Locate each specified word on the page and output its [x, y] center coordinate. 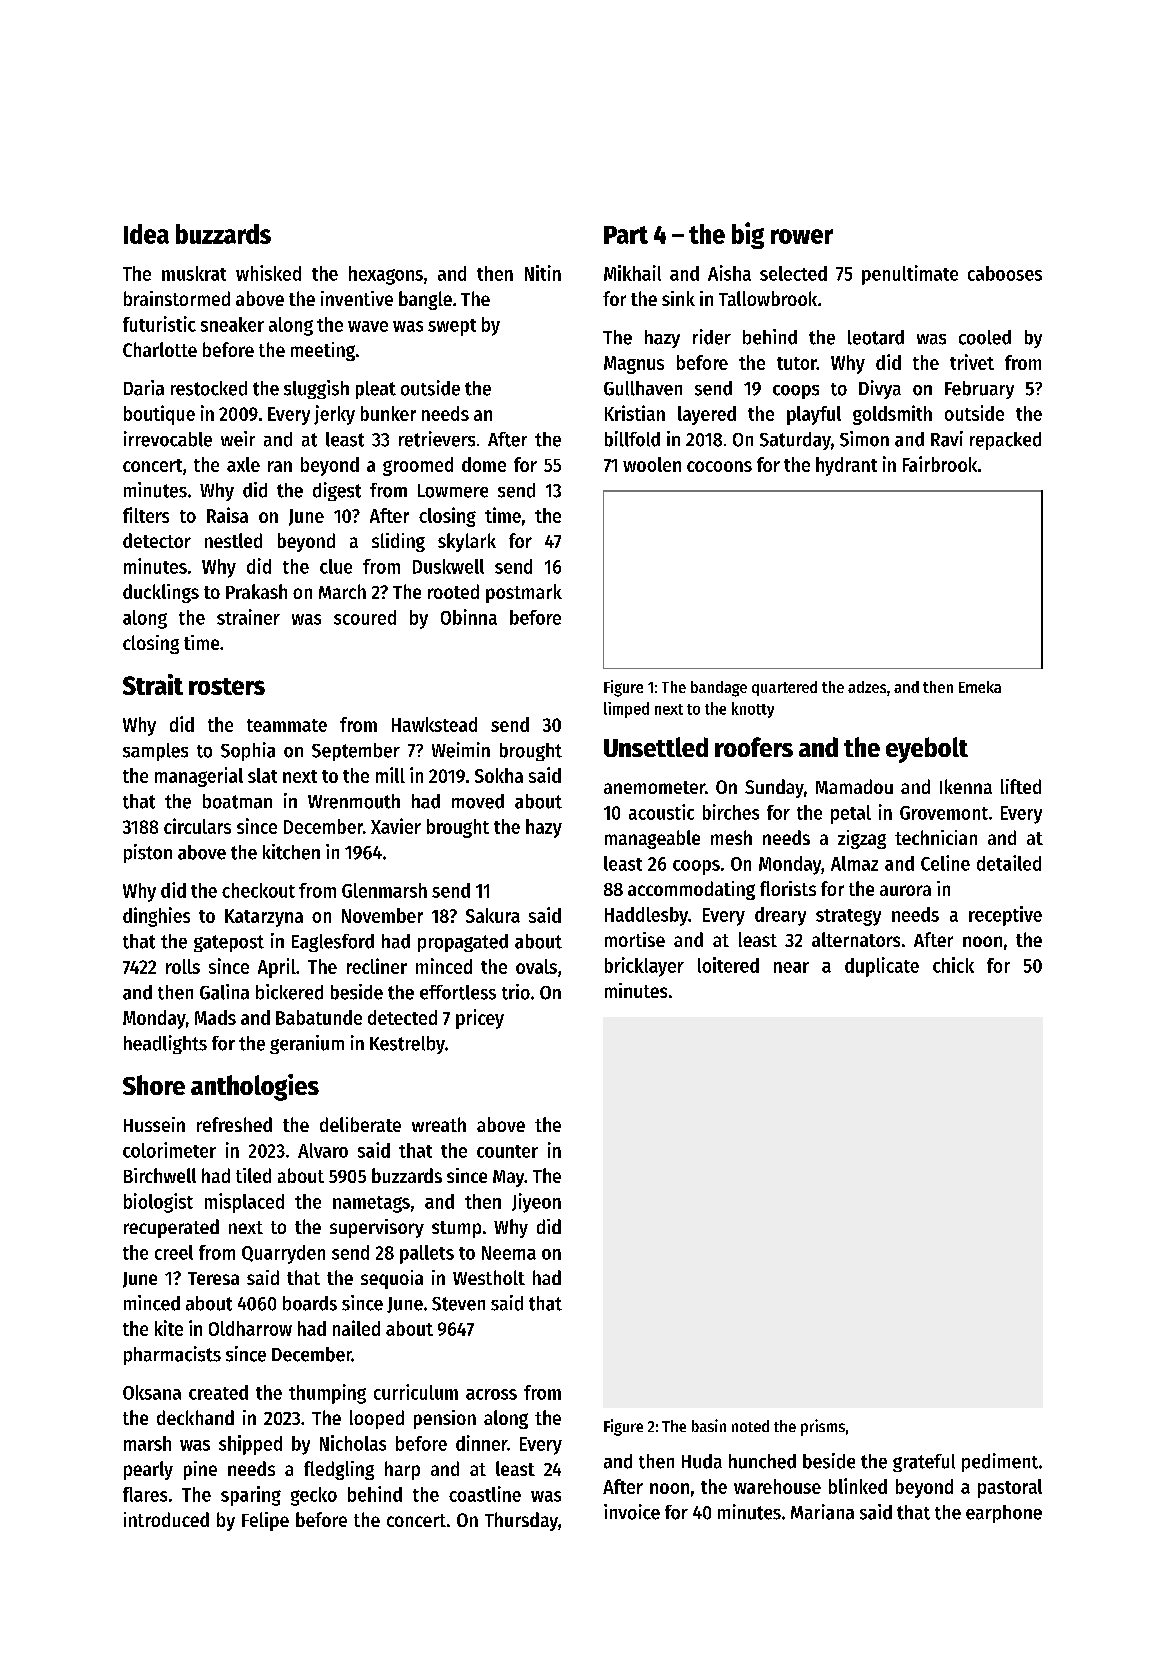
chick [953, 965]
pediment [1000, 1462]
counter [507, 1151]
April [277, 968]
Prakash [256, 591]
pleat [376, 390]
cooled [985, 337]
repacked [1005, 441]
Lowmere [453, 491]
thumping [327, 1394]
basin [709, 1425]
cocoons [719, 466]
